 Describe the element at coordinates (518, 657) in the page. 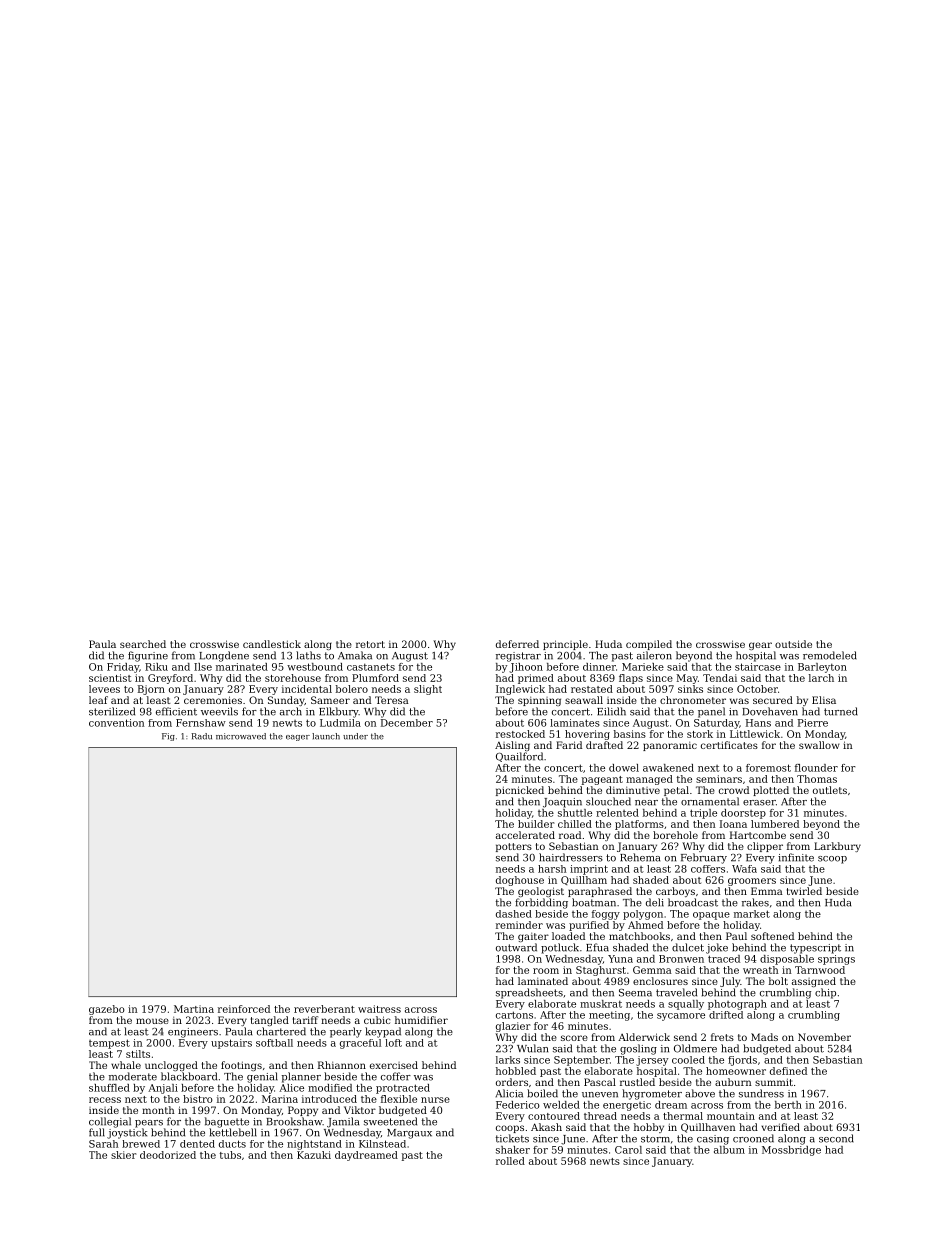

I see `registrar` at that location.
